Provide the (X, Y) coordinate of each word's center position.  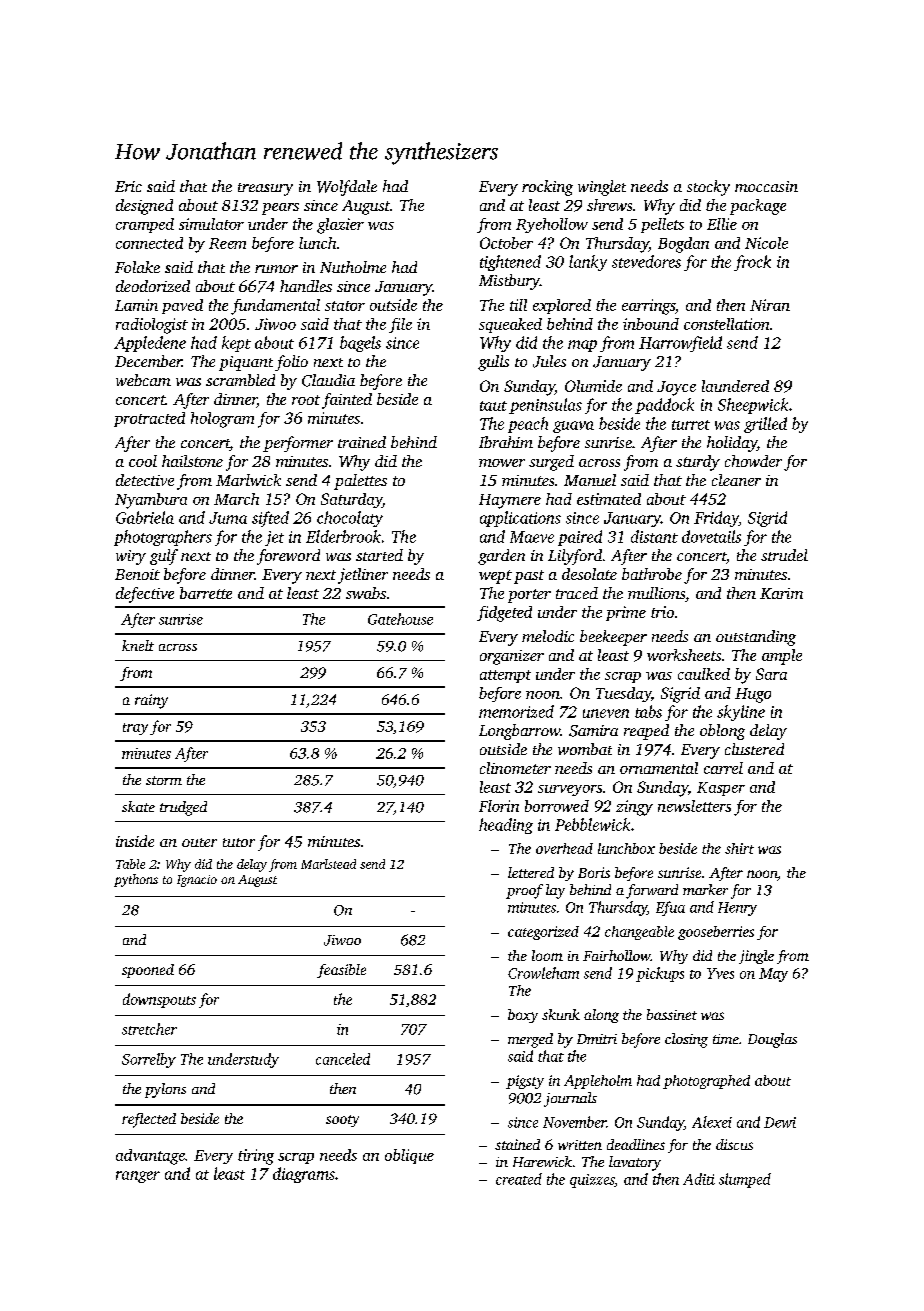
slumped (745, 1180)
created (519, 1179)
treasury (265, 189)
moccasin (766, 186)
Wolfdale (347, 188)
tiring (256, 1157)
